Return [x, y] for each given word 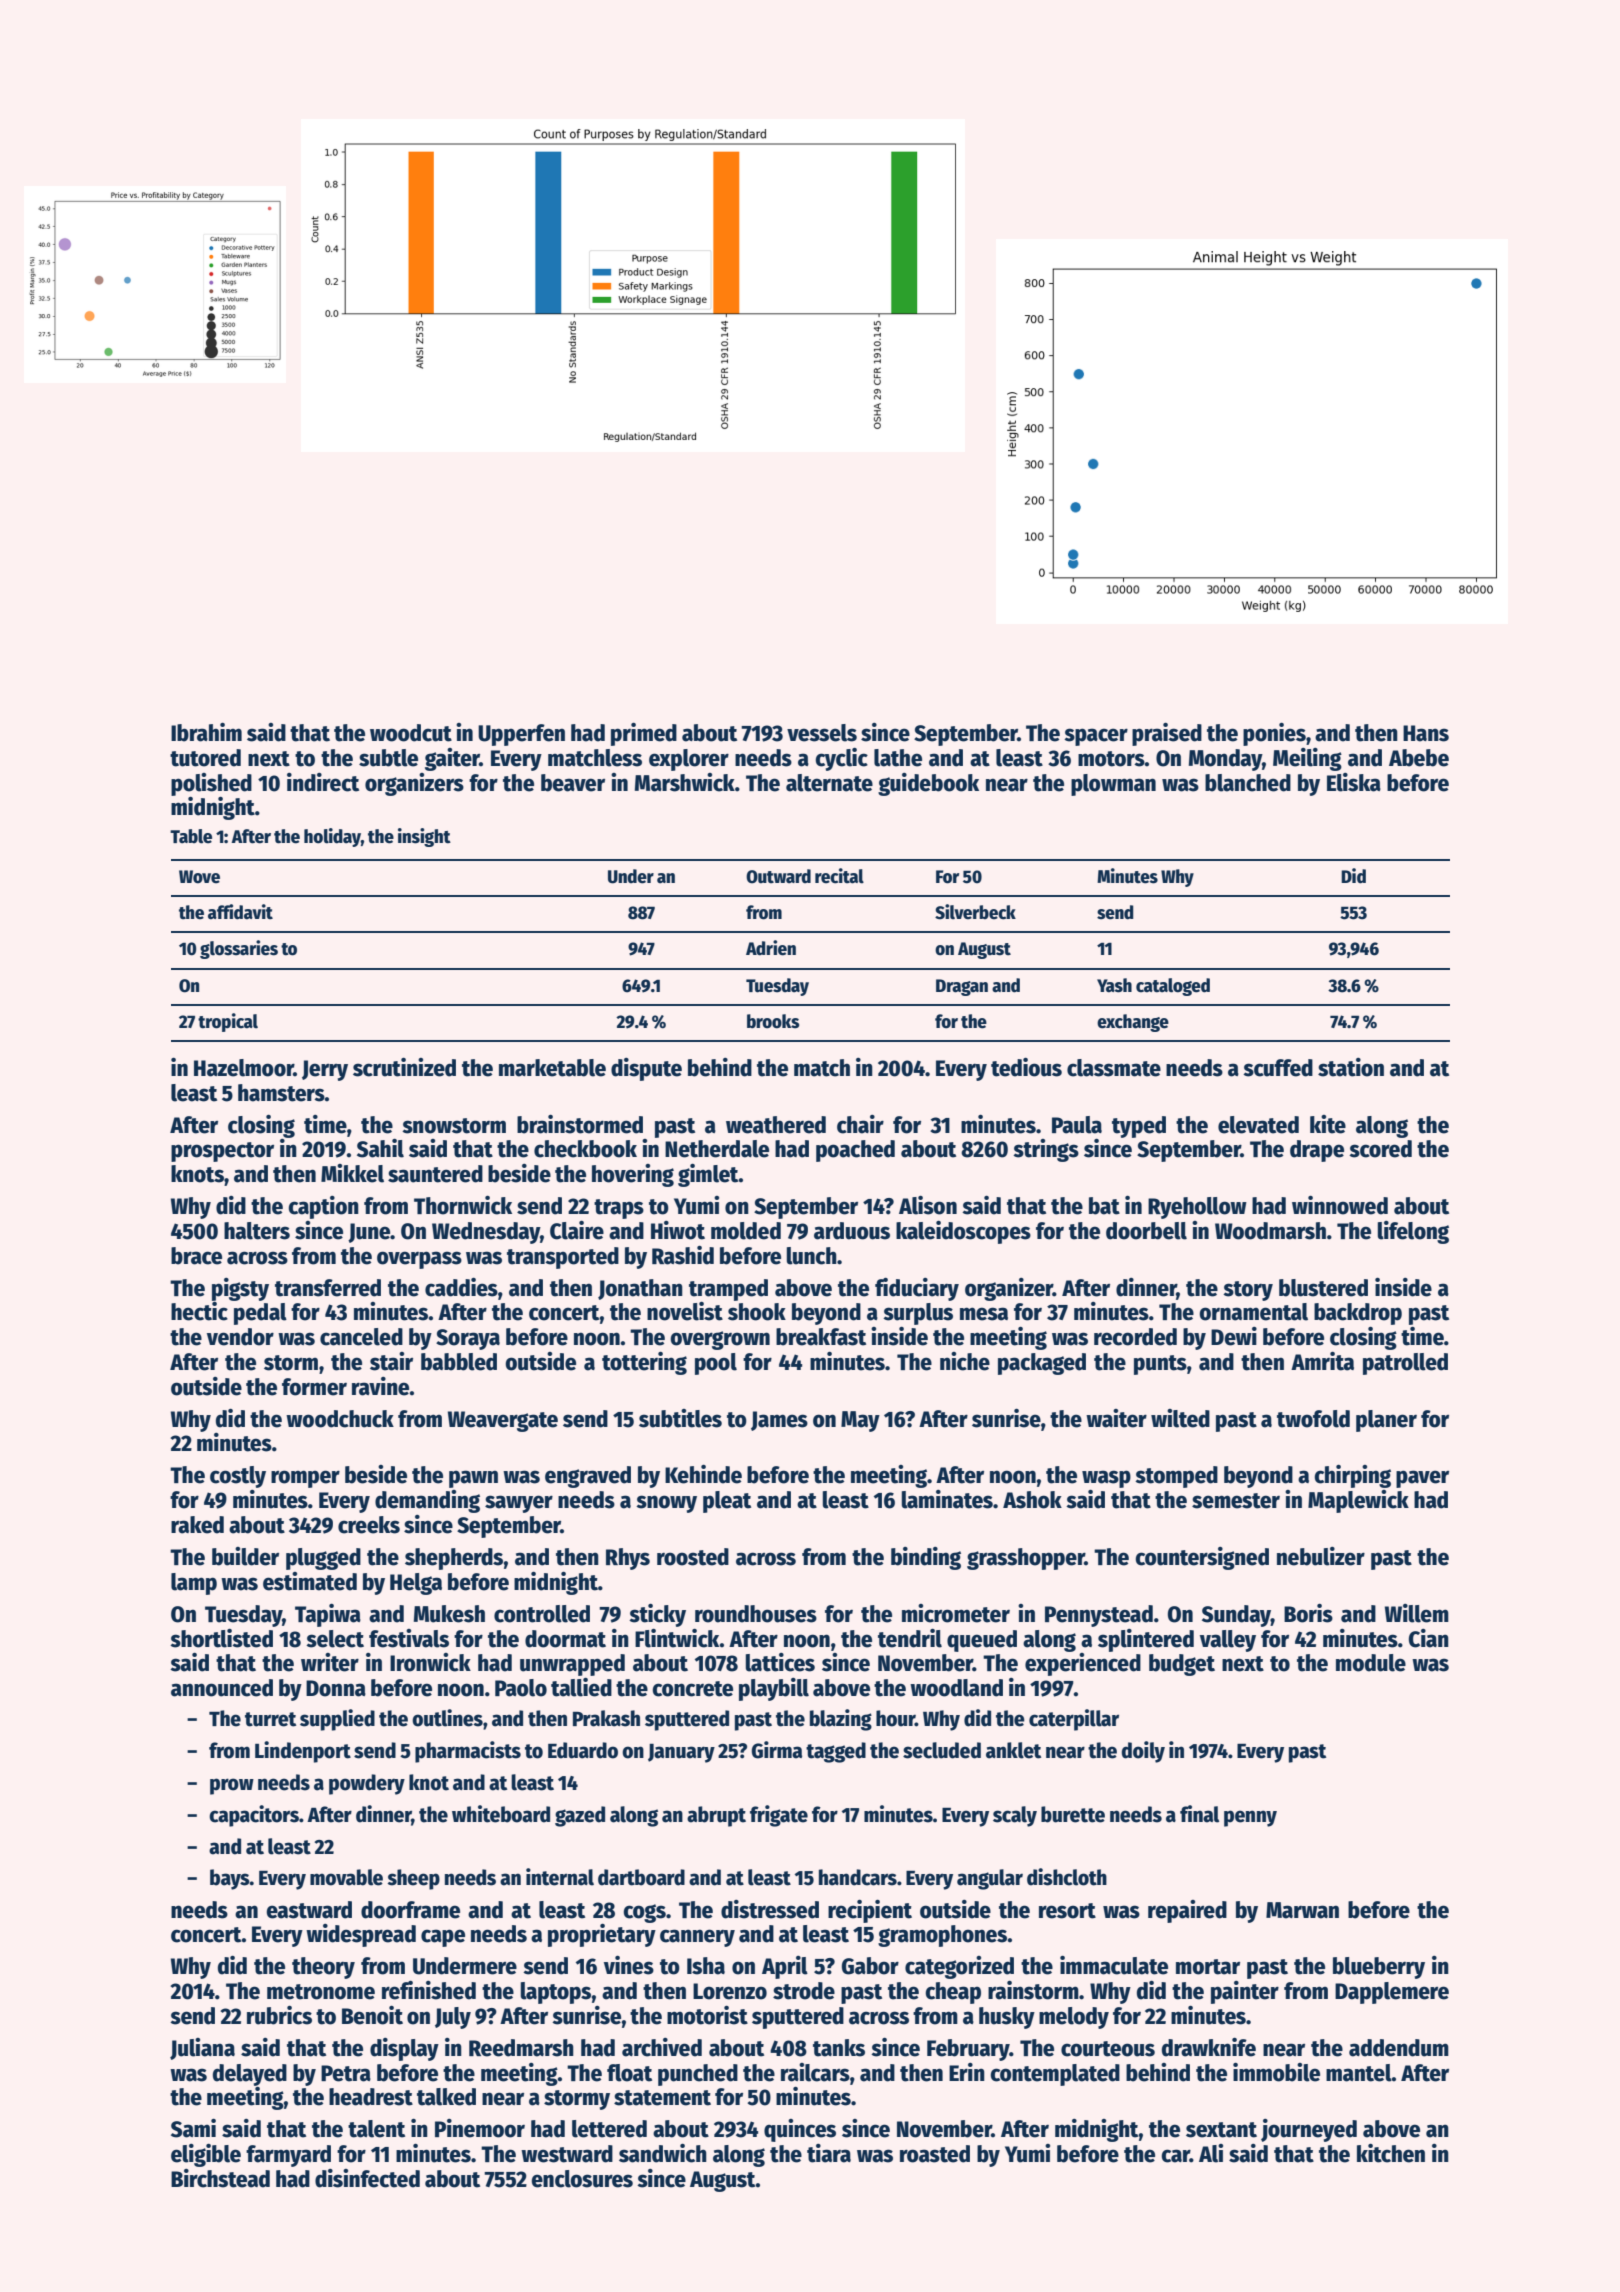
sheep [413, 1879]
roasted [935, 2154]
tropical [228, 1022]
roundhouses [756, 1614]
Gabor [870, 1966]
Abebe [1419, 758]
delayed [250, 2075]
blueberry [1379, 1968]
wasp [1106, 1479]
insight [424, 837]
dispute [646, 1069]
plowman [1113, 785]
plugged [323, 1559]
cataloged [1173, 987]
